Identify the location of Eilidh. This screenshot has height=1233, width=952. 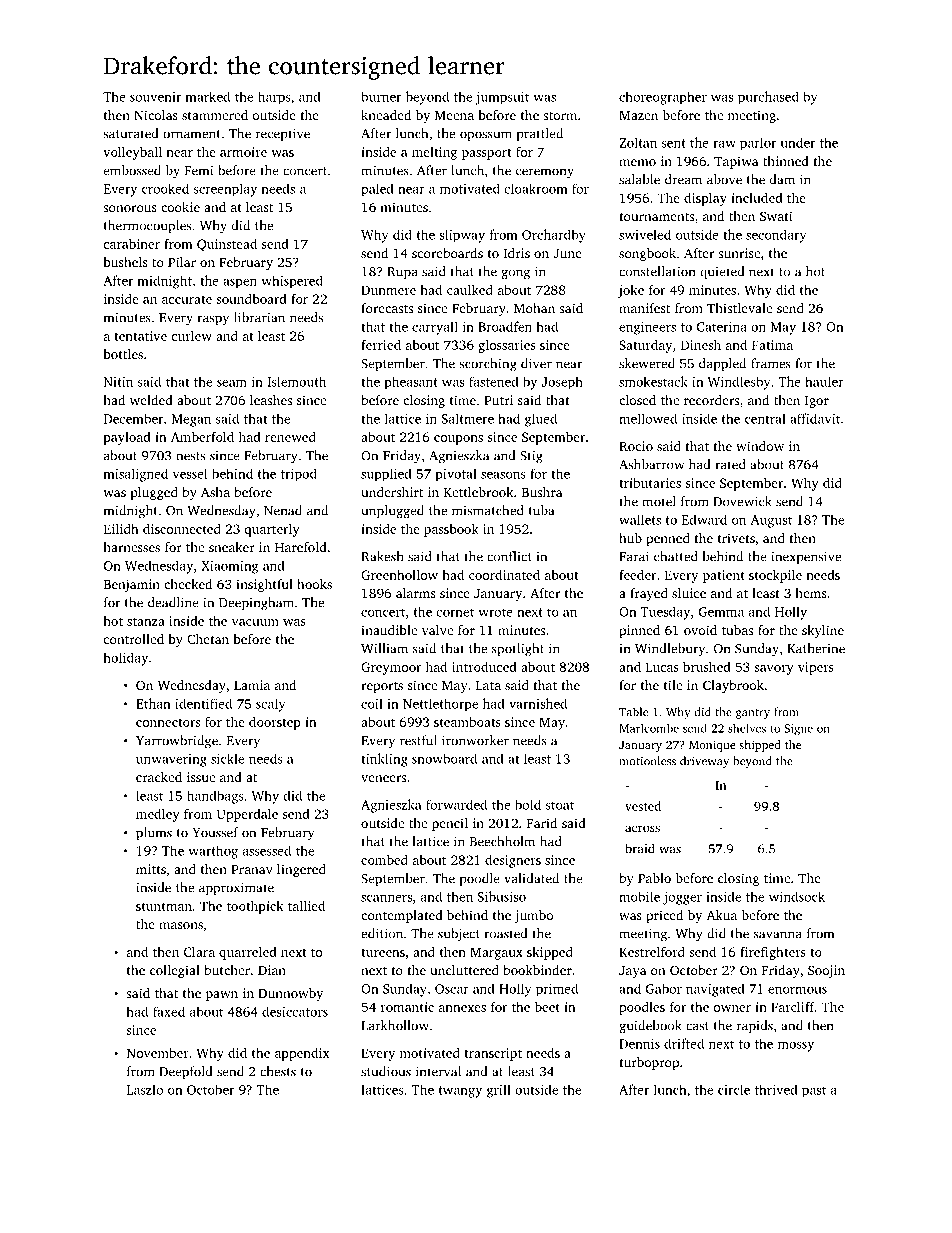
(121, 528).
